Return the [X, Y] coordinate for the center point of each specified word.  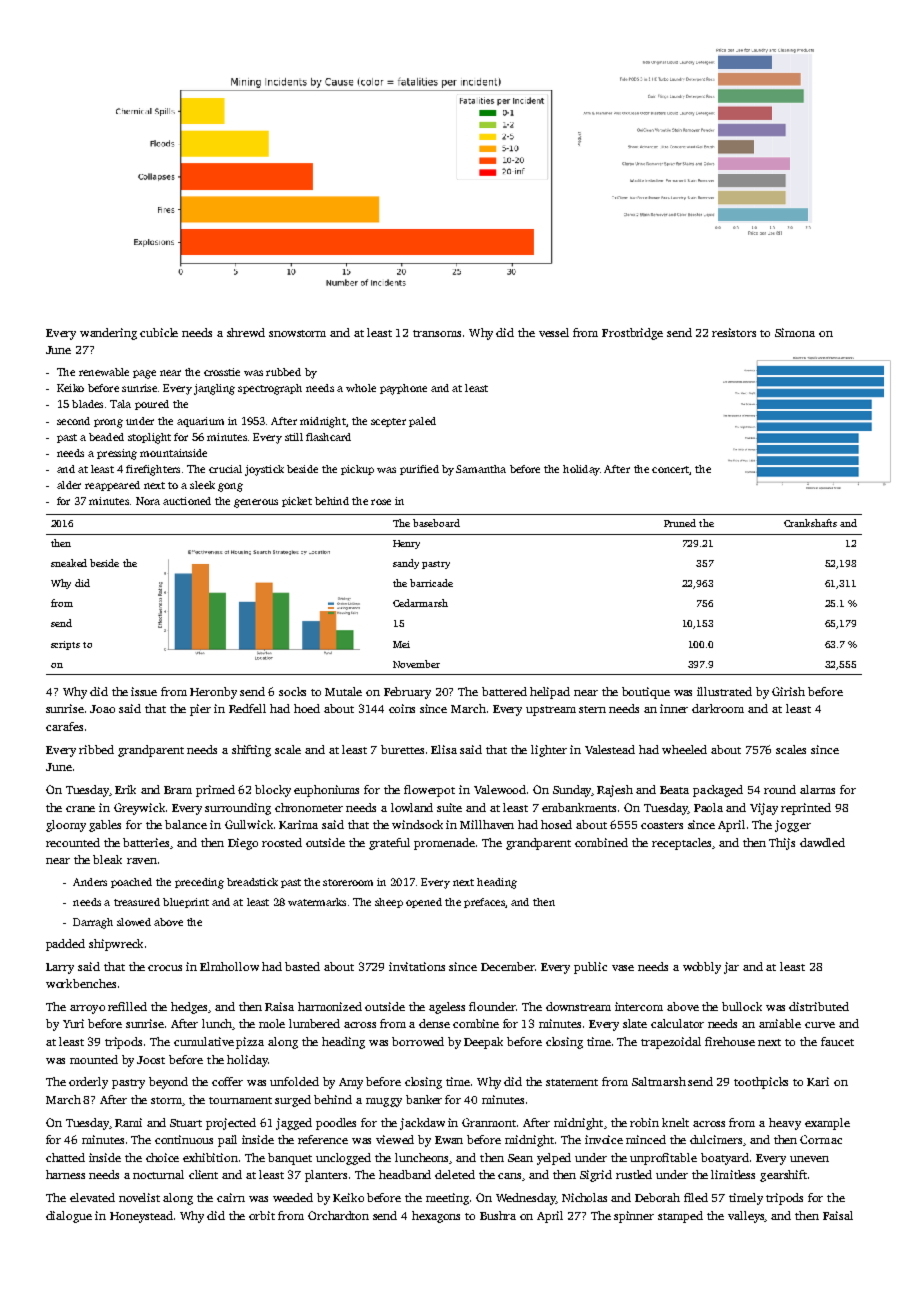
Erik [125, 789]
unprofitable [663, 1159]
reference [323, 1139]
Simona [795, 332]
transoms [437, 333]
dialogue [69, 1217]
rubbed [283, 372]
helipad [550, 693]
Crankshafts [810, 523]
